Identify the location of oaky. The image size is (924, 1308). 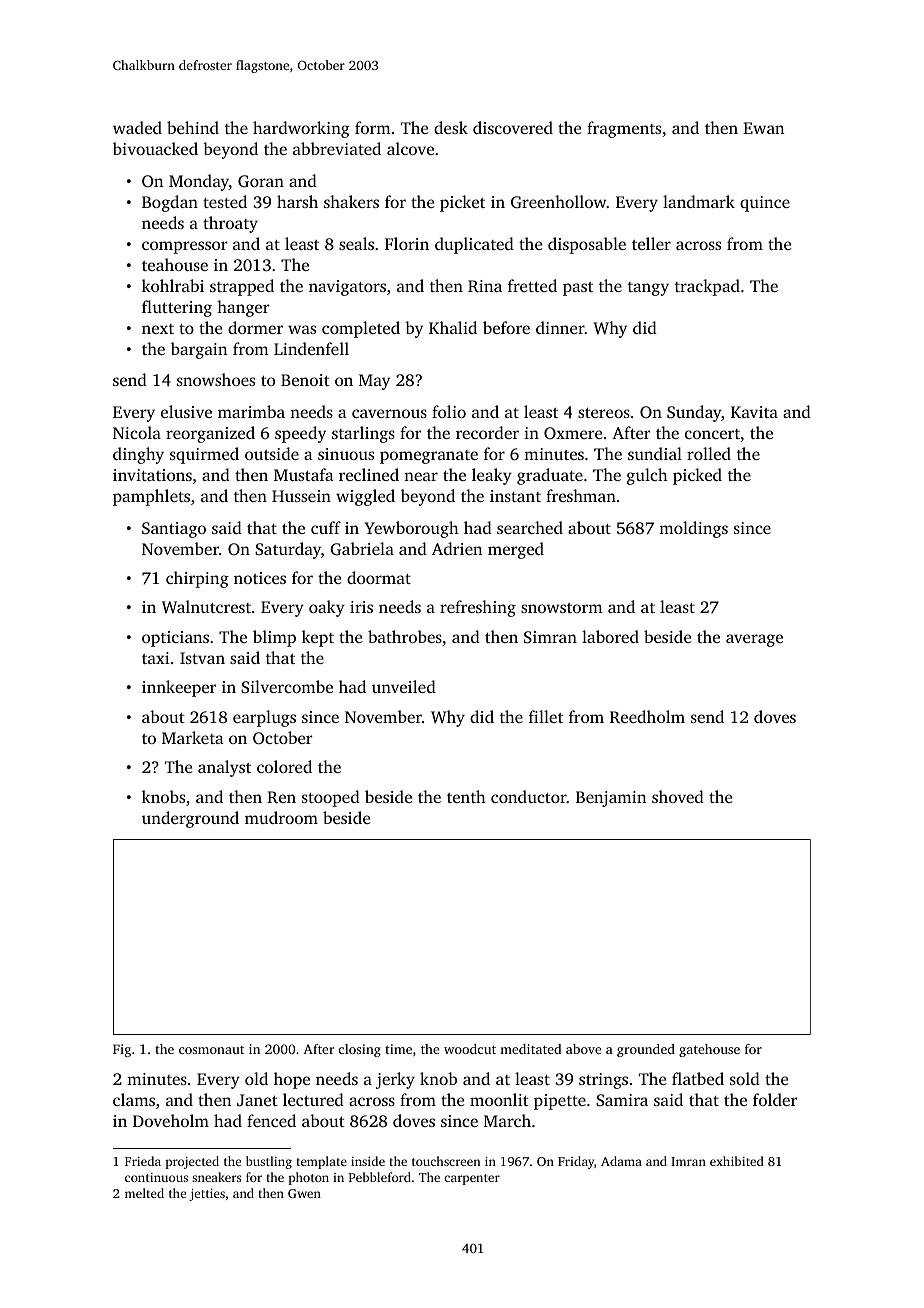
(327, 608).
